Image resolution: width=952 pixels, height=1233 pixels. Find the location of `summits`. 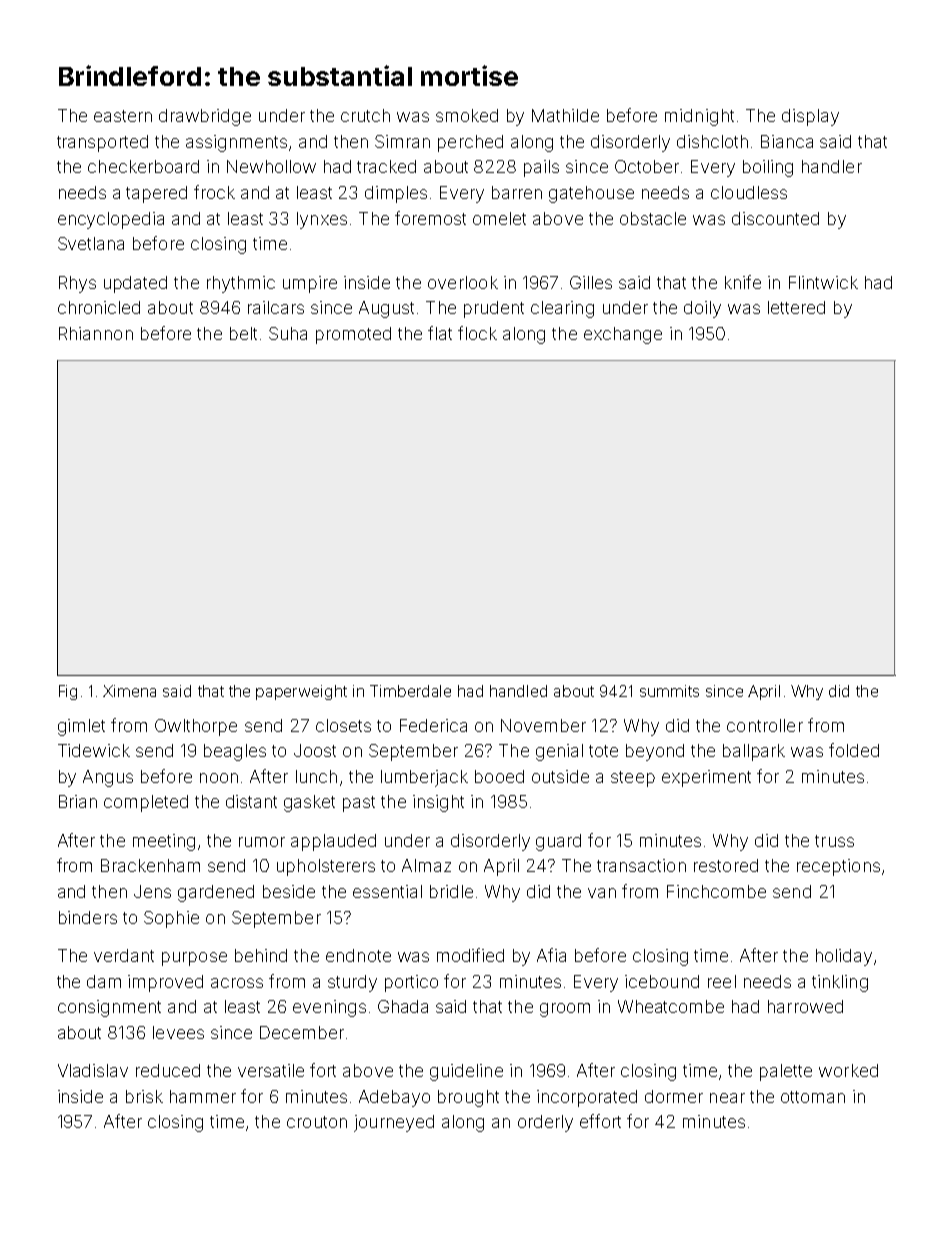

summits is located at coordinates (669, 691).
